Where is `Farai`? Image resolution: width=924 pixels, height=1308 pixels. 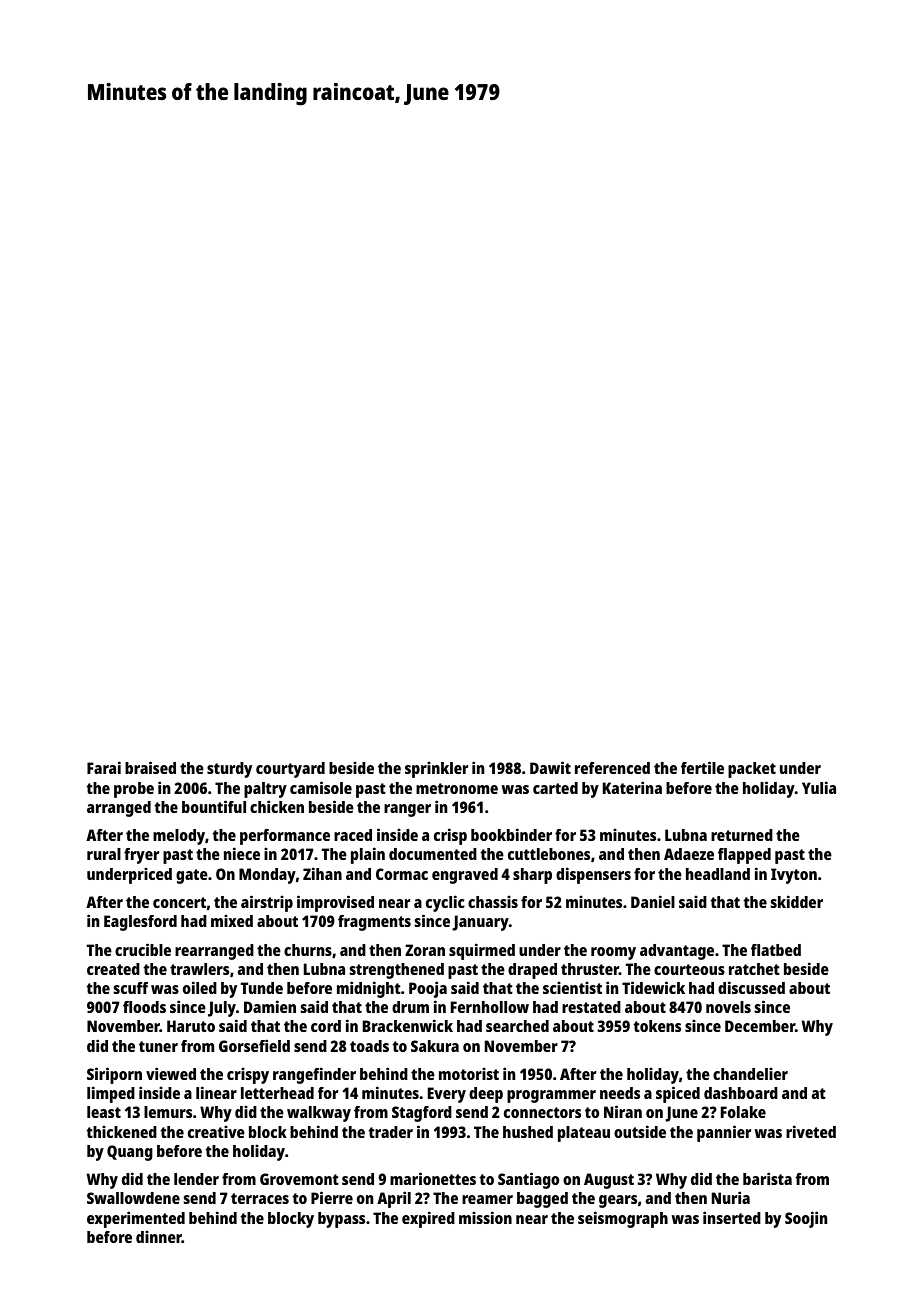 Farai is located at coordinates (104, 767).
